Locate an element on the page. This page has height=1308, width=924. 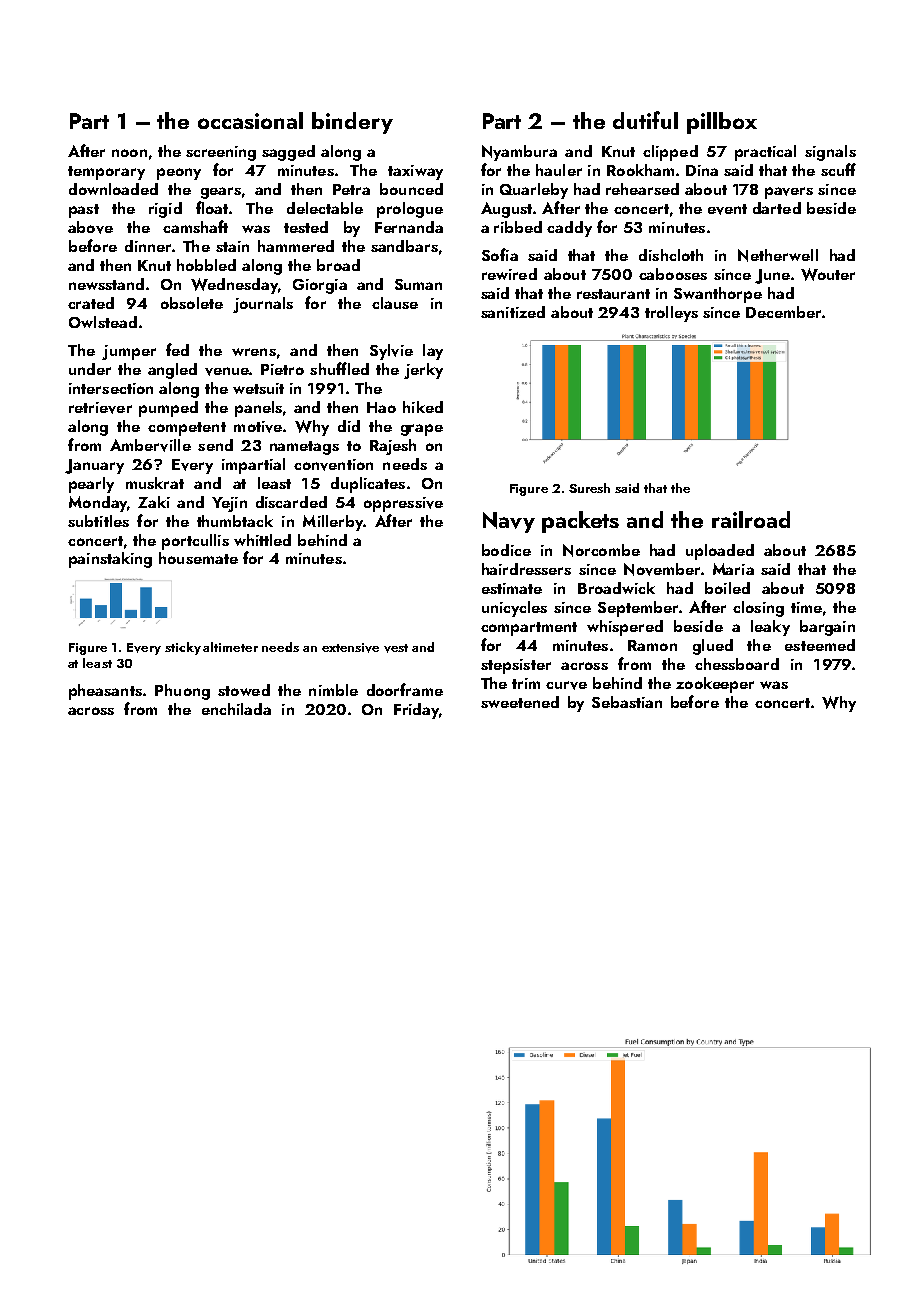
dutiful is located at coordinates (645, 120).
